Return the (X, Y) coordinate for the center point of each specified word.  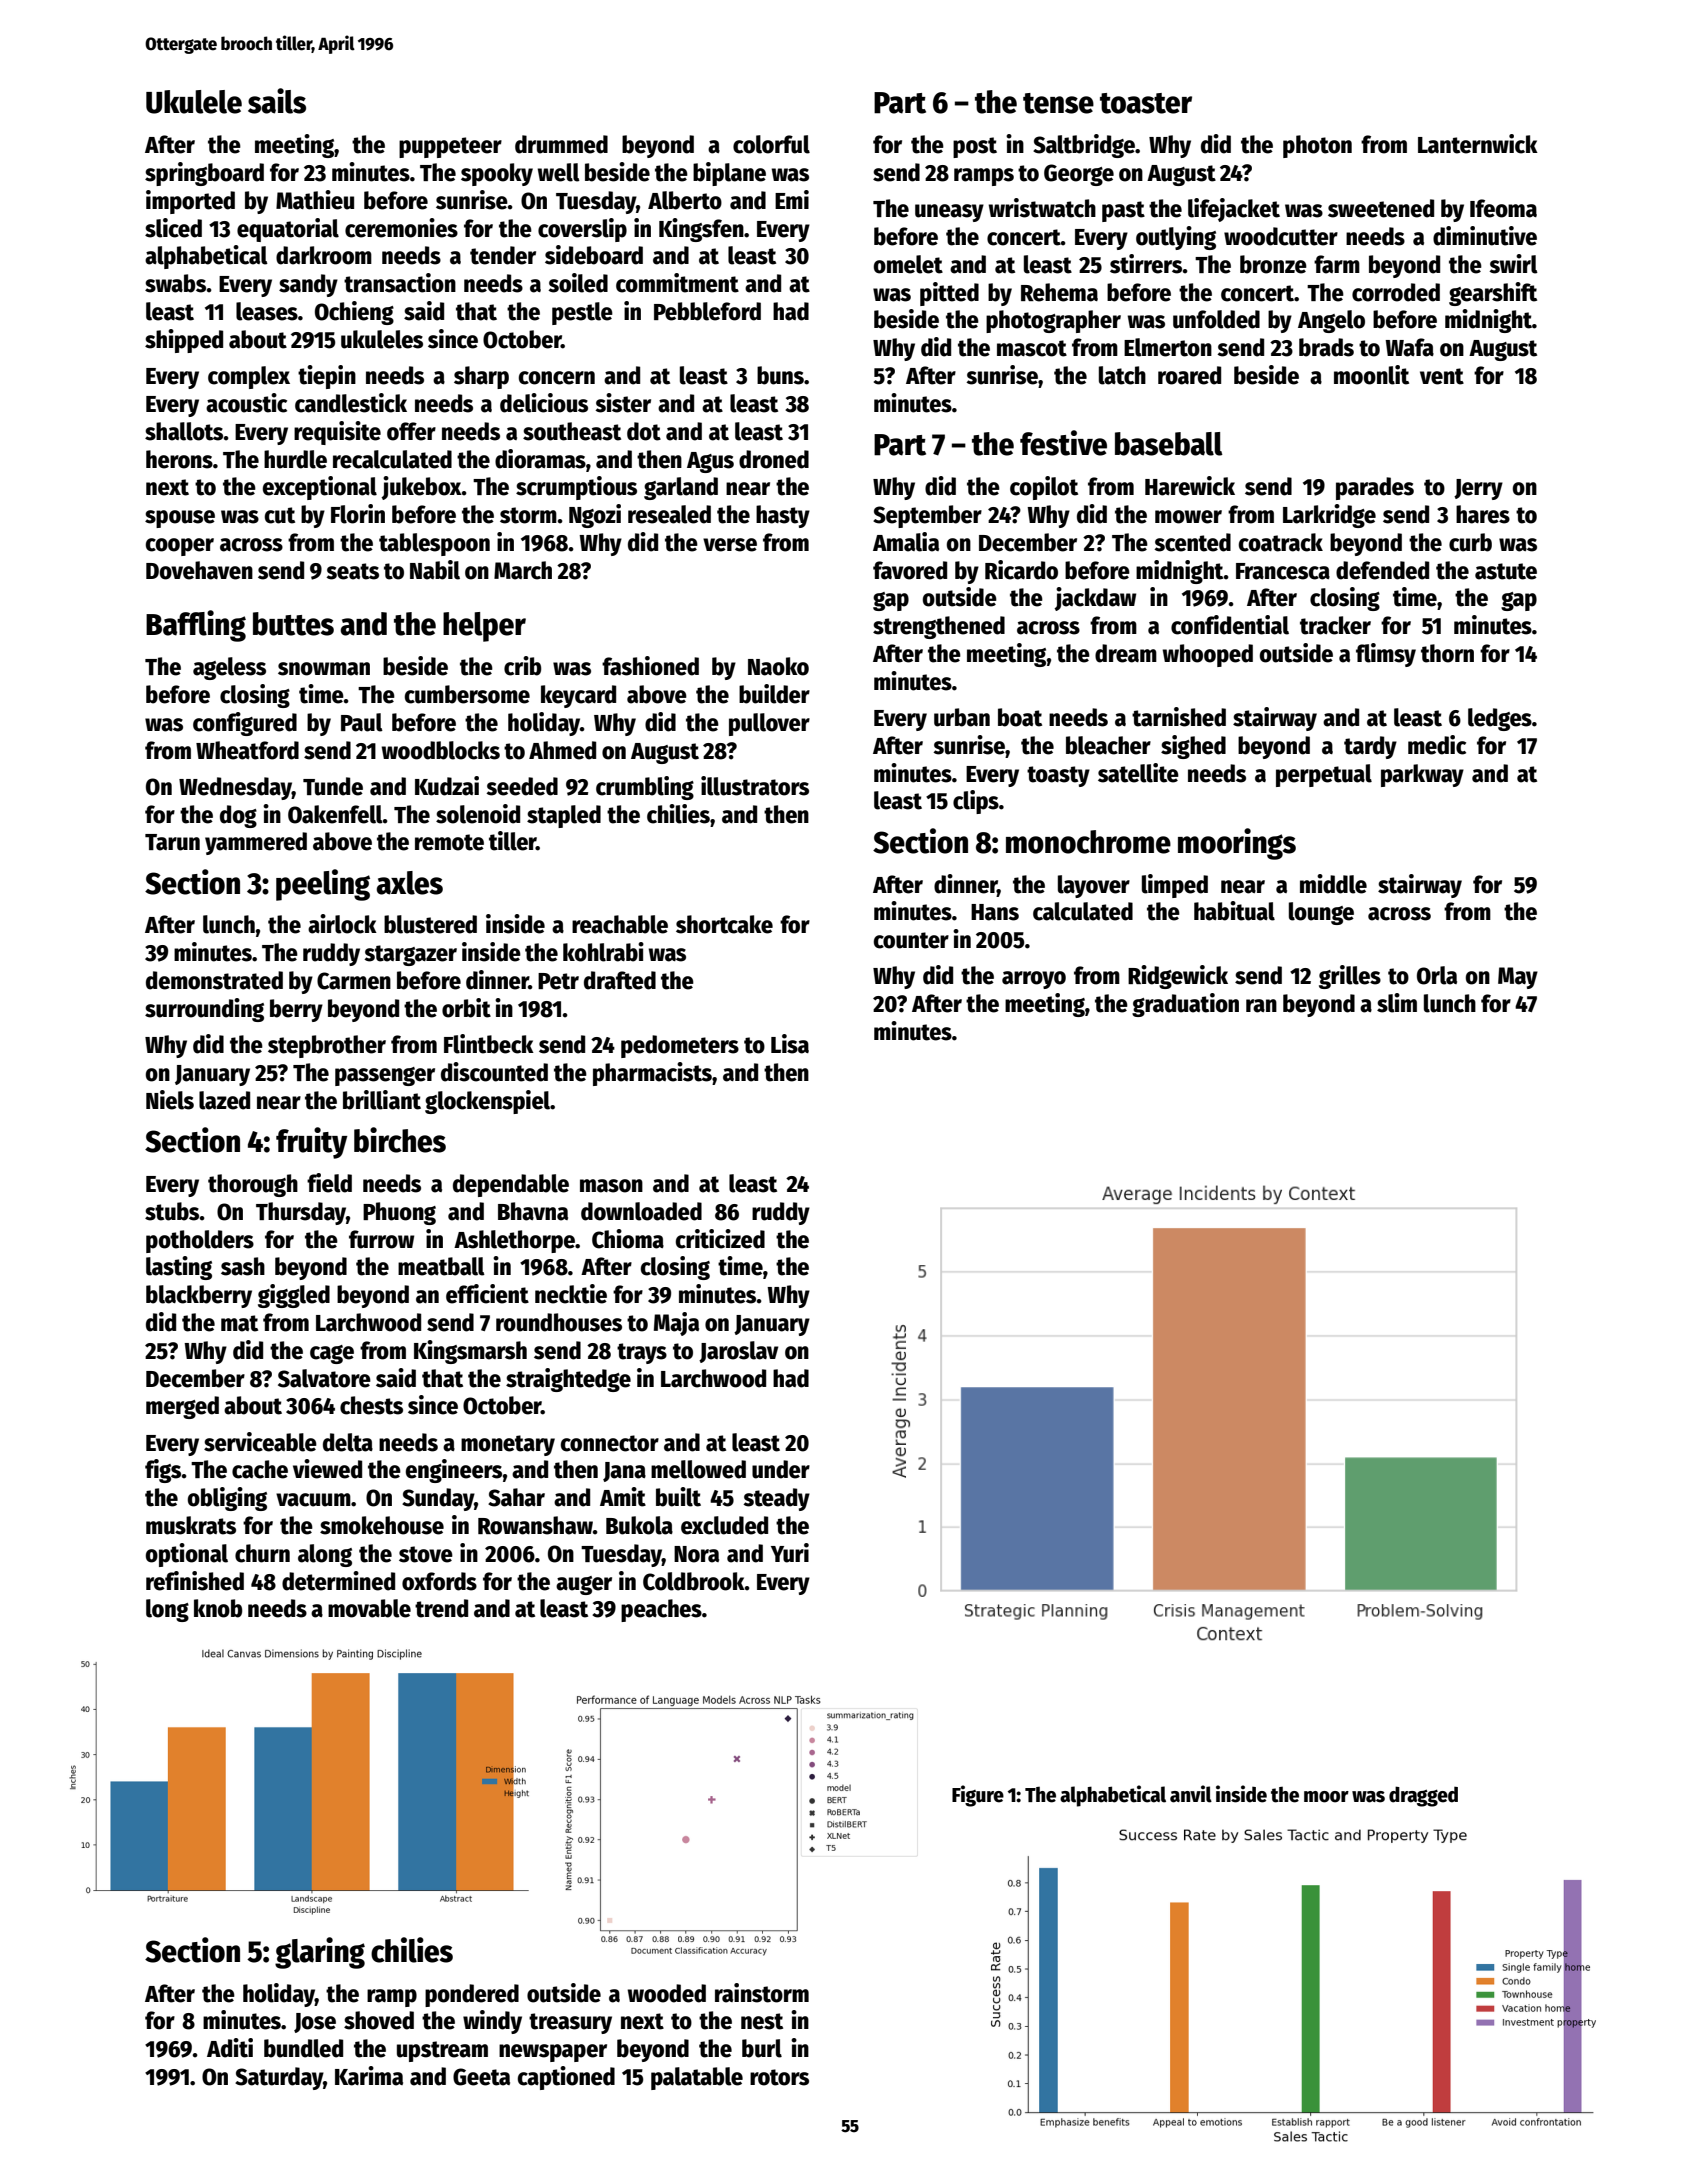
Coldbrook (694, 1581)
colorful (771, 144)
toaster (1146, 103)
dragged (1423, 1796)
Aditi (230, 2048)
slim (1397, 1003)
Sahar (516, 1497)
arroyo (1034, 980)
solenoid (478, 814)
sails (277, 101)
